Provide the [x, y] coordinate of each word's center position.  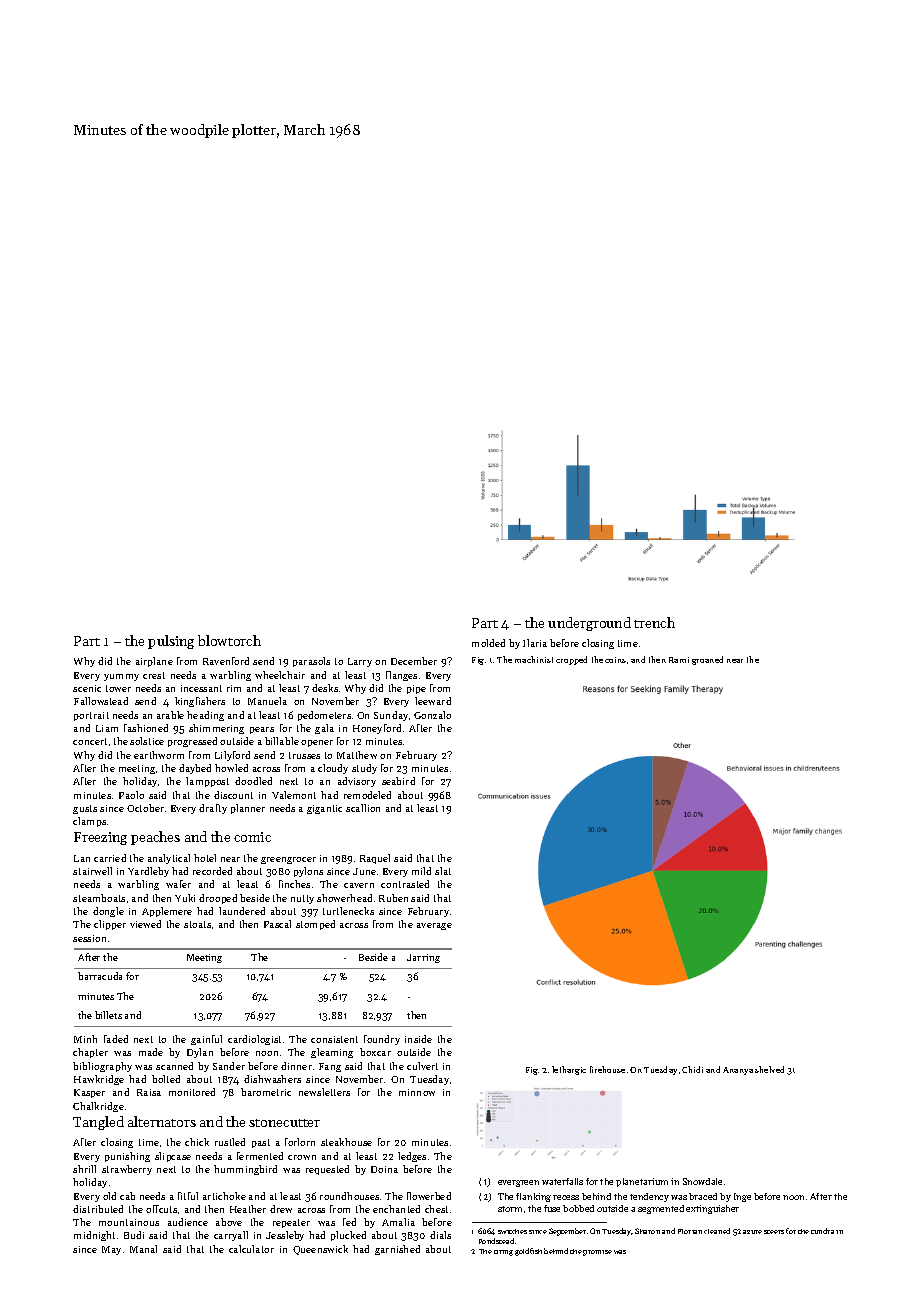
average [434, 926]
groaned [707, 660]
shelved [769, 1069]
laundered [242, 911]
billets [108, 1015]
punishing [127, 1157]
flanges [401, 676]
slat [443, 871]
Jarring [423, 958]
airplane [154, 662]
